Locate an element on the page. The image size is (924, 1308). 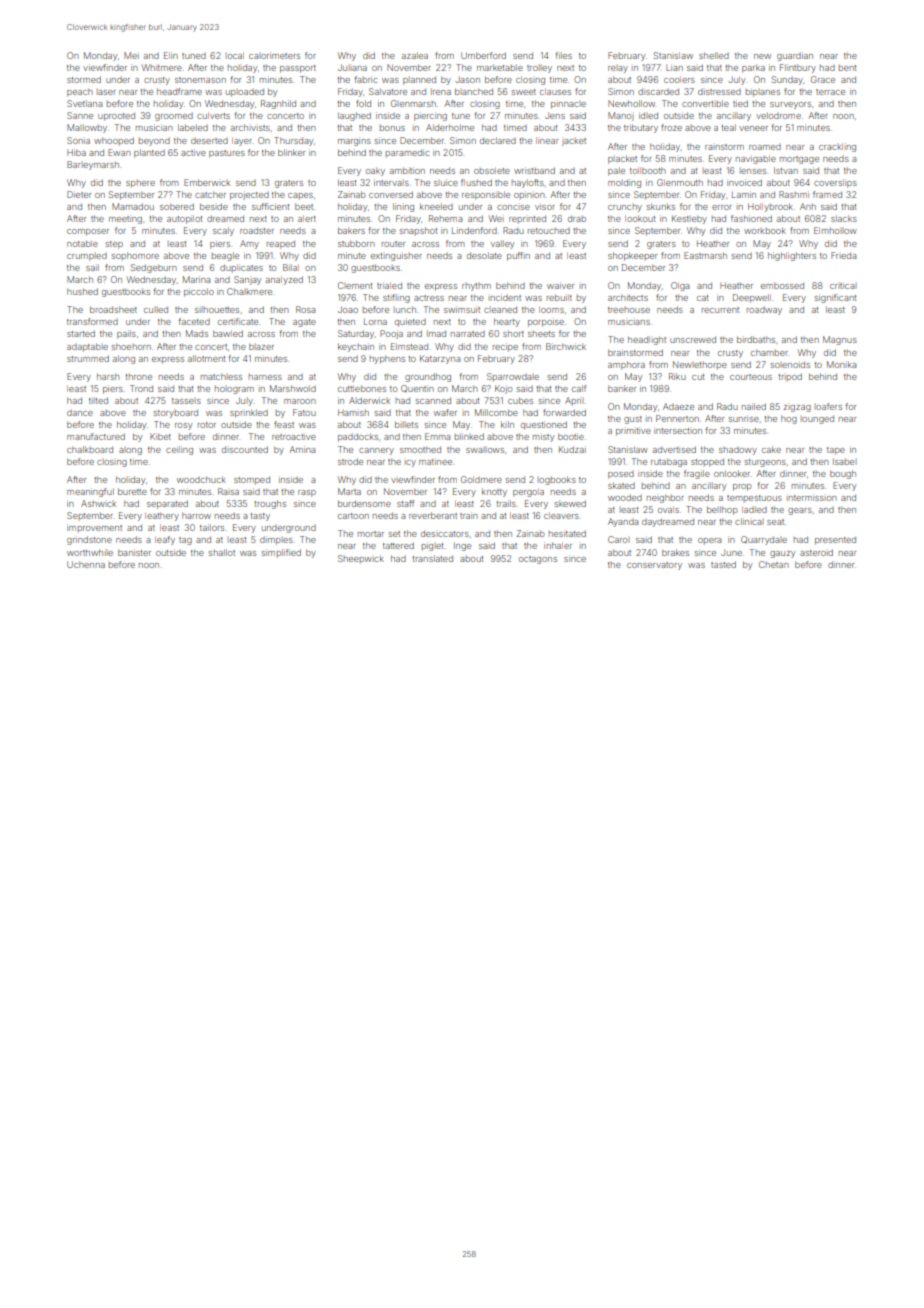
Hiba is located at coordinates (76, 152).
